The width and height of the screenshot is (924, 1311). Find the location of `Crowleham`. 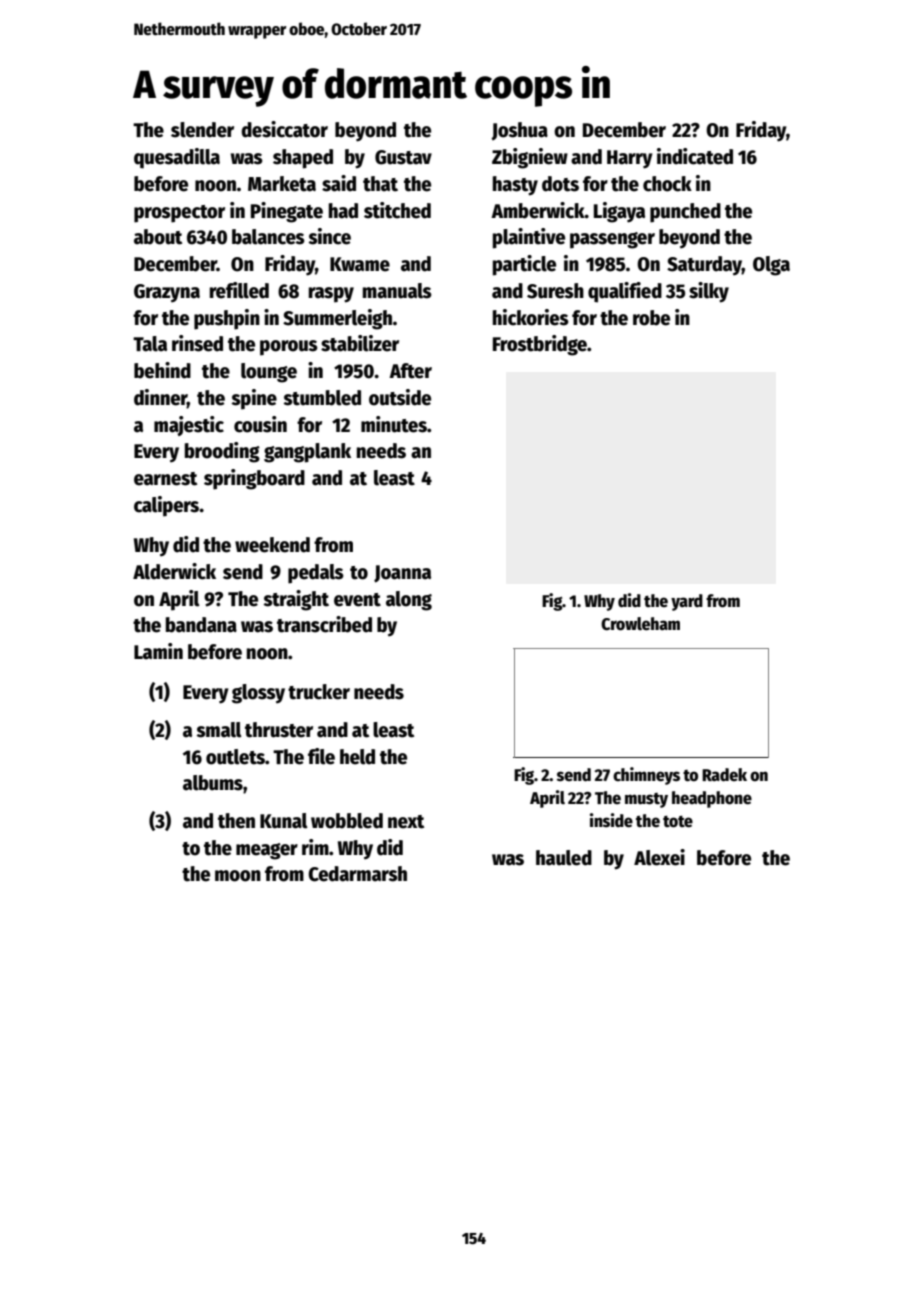

Crowleham is located at coordinates (640, 624).
